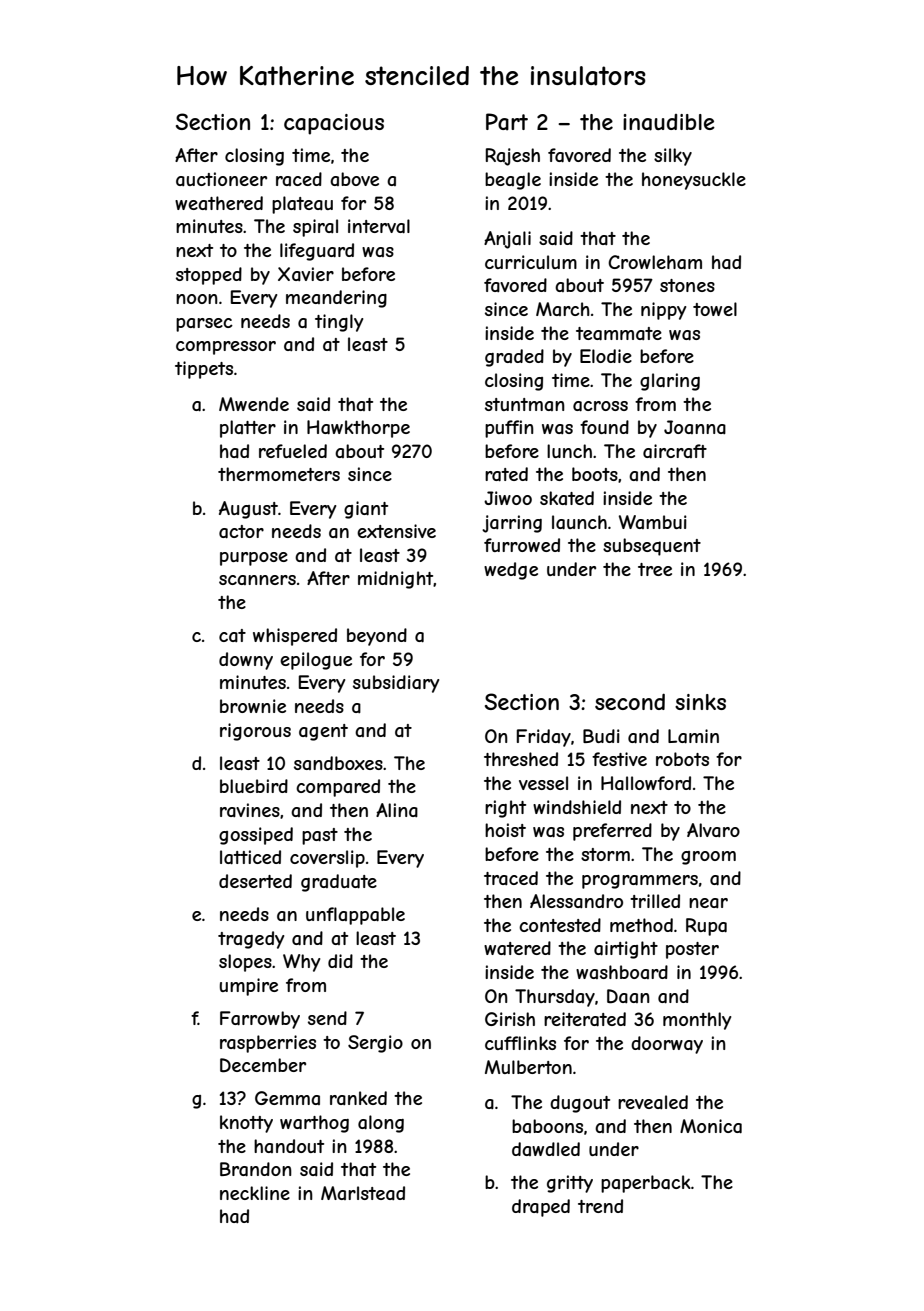 This image has width=924, height=1311. I want to click on capacious, so click(334, 124).
